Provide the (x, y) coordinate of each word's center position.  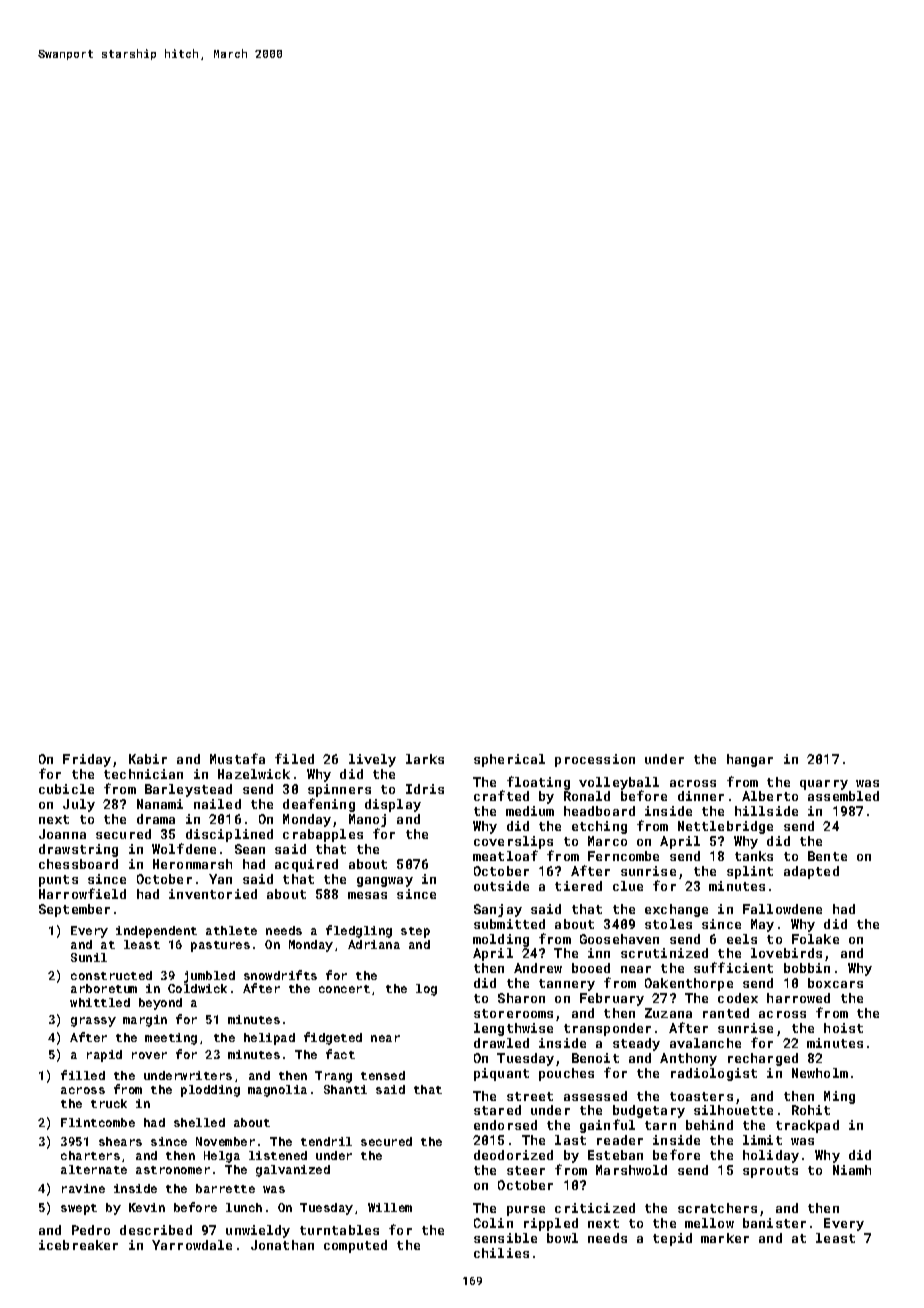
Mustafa (237, 758)
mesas (367, 895)
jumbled (209, 977)
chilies (501, 1253)
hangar (750, 760)
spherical (509, 760)
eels (742, 939)
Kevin (147, 1207)
